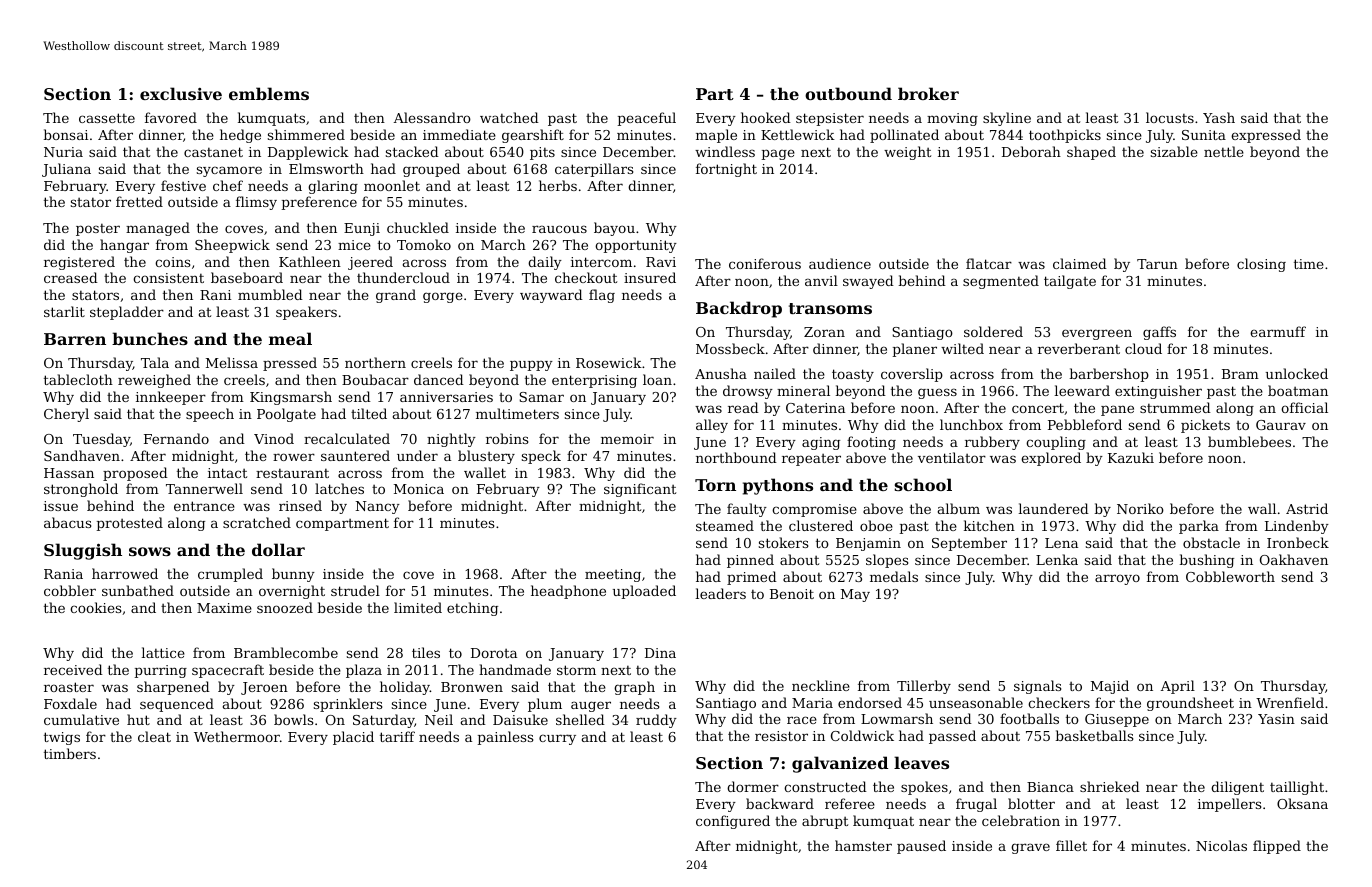 The height and width of the screenshot is (887, 1372). I want to click on skyline, so click(1007, 119).
